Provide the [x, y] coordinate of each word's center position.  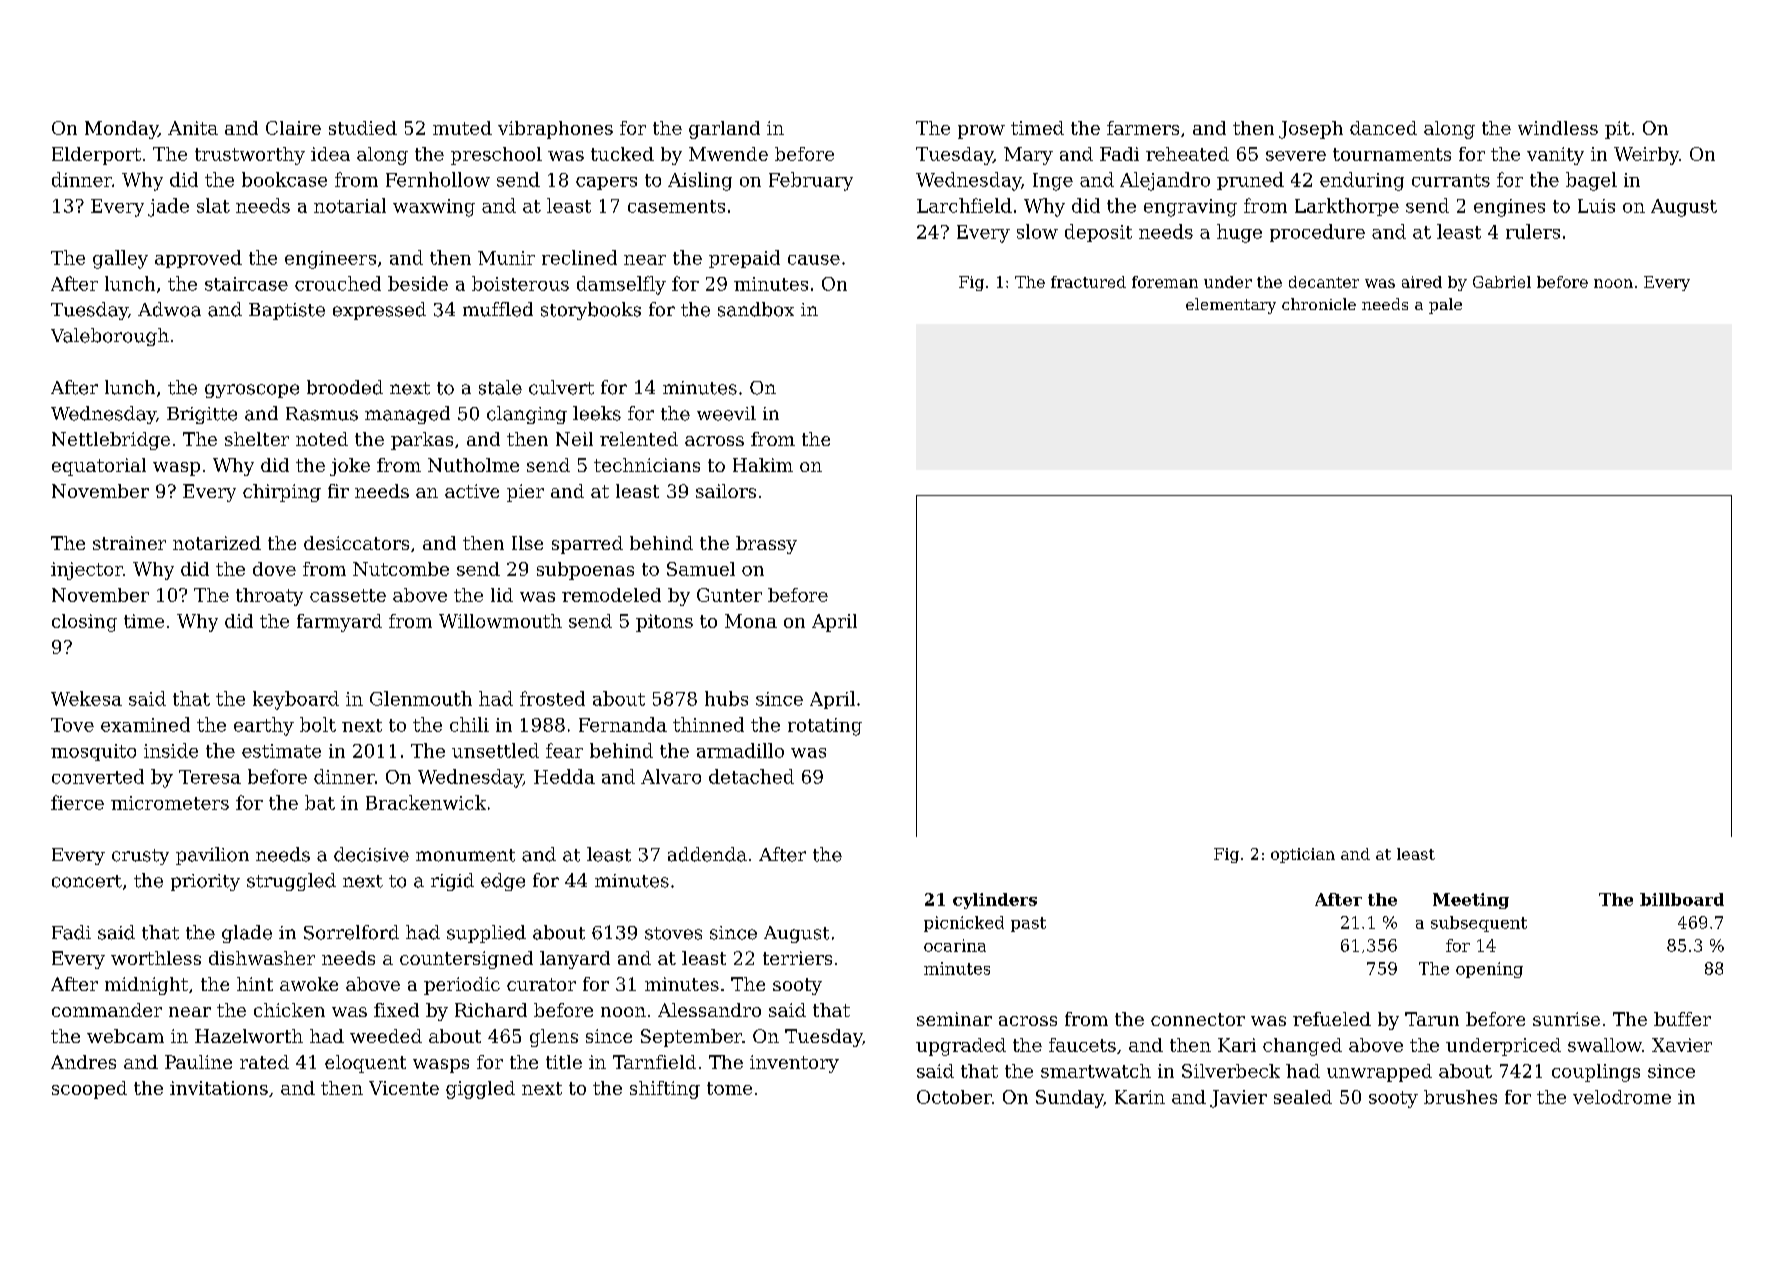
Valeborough [110, 337]
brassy [766, 545]
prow [981, 132]
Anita [193, 128]
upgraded [961, 1047]
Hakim [763, 465]
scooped [89, 1090]
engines [1509, 208]
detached [751, 776]
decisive [371, 854]
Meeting [1471, 901]
